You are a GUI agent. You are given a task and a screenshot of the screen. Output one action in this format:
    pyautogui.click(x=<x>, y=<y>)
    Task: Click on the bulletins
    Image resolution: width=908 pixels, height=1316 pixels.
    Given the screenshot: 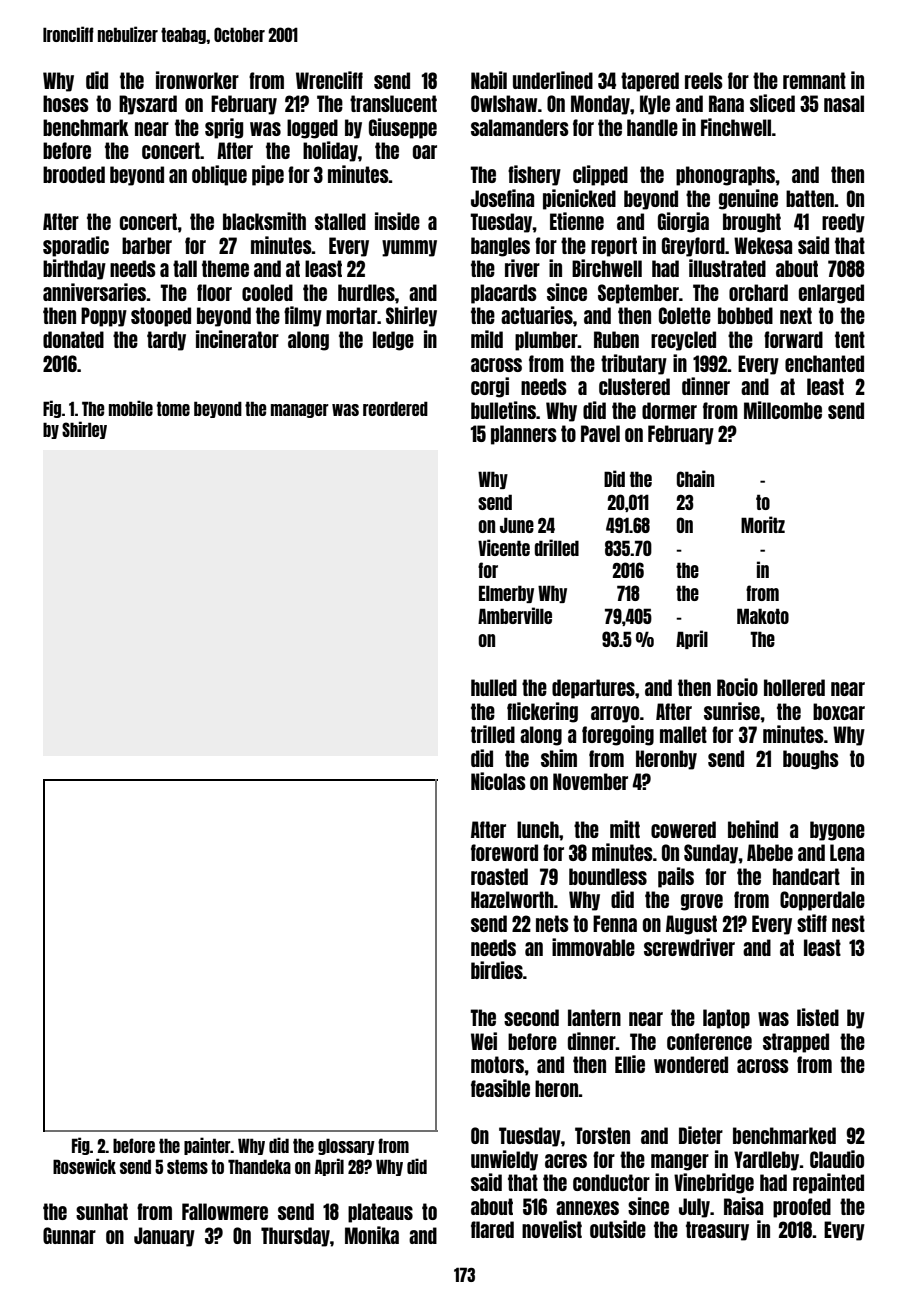 What is the action you would take?
    pyautogui.click(x=503, y=410)
